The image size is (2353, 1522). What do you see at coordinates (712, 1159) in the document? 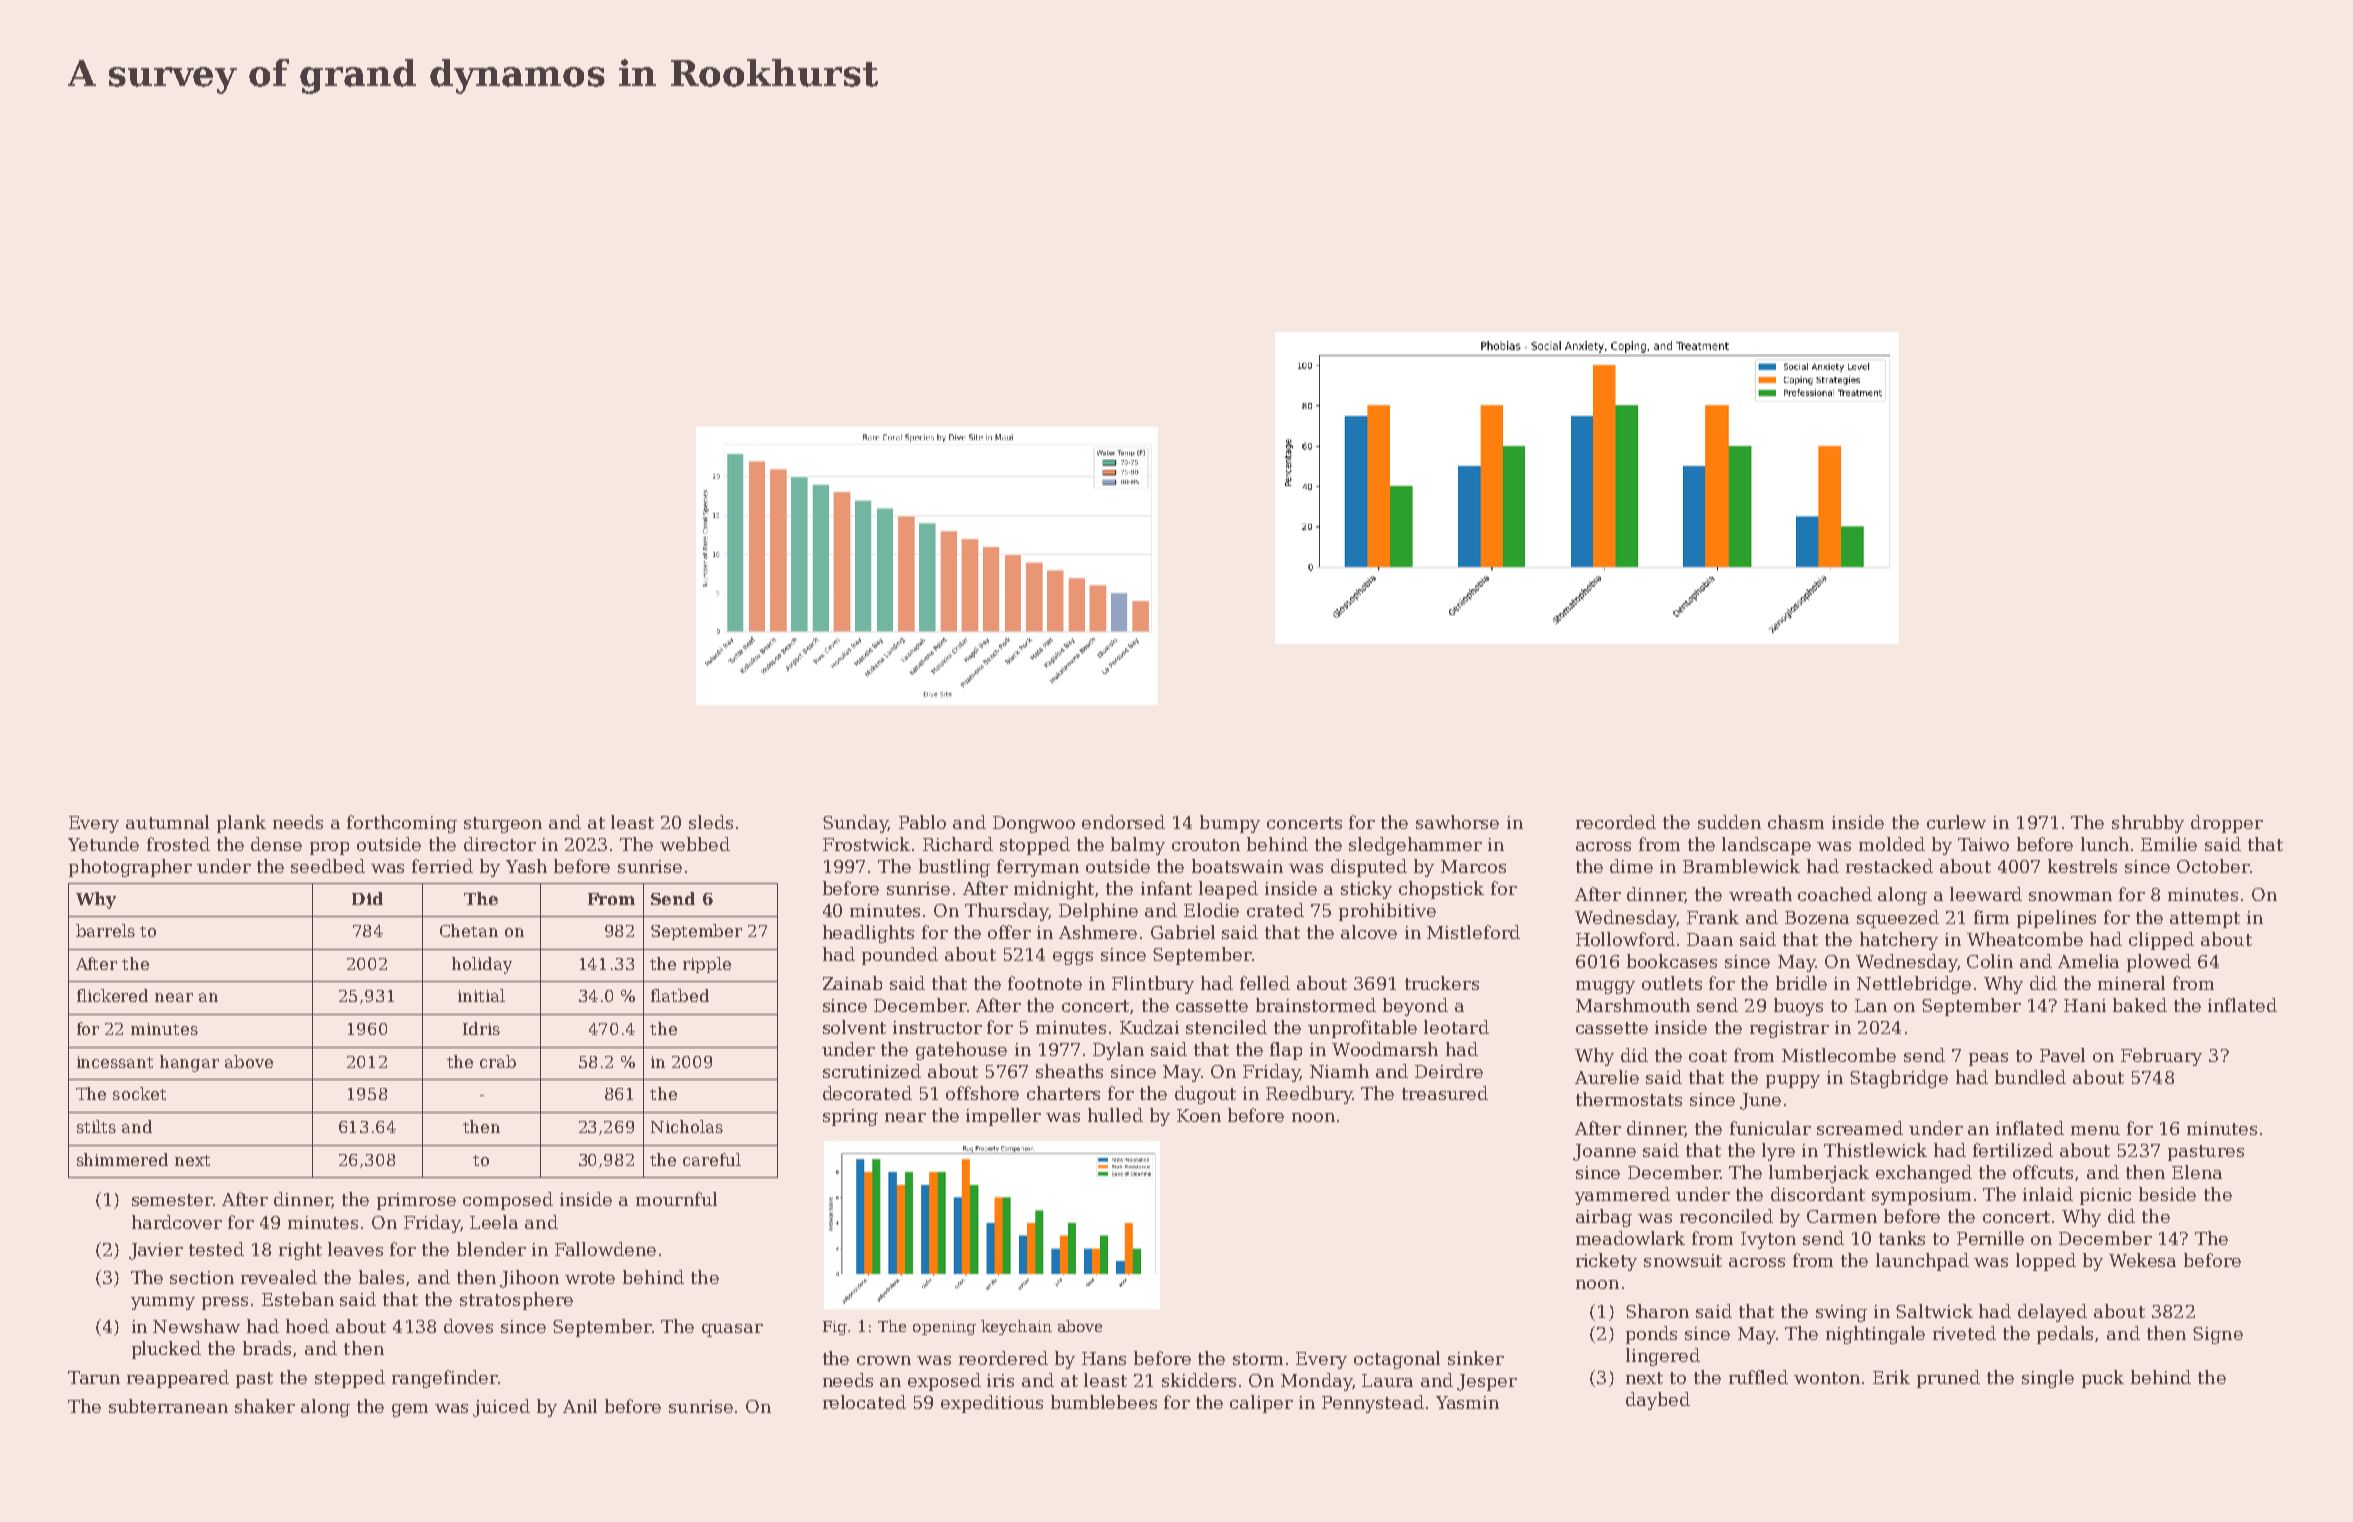
I see `careful` at bounding box center [712, 1159].
